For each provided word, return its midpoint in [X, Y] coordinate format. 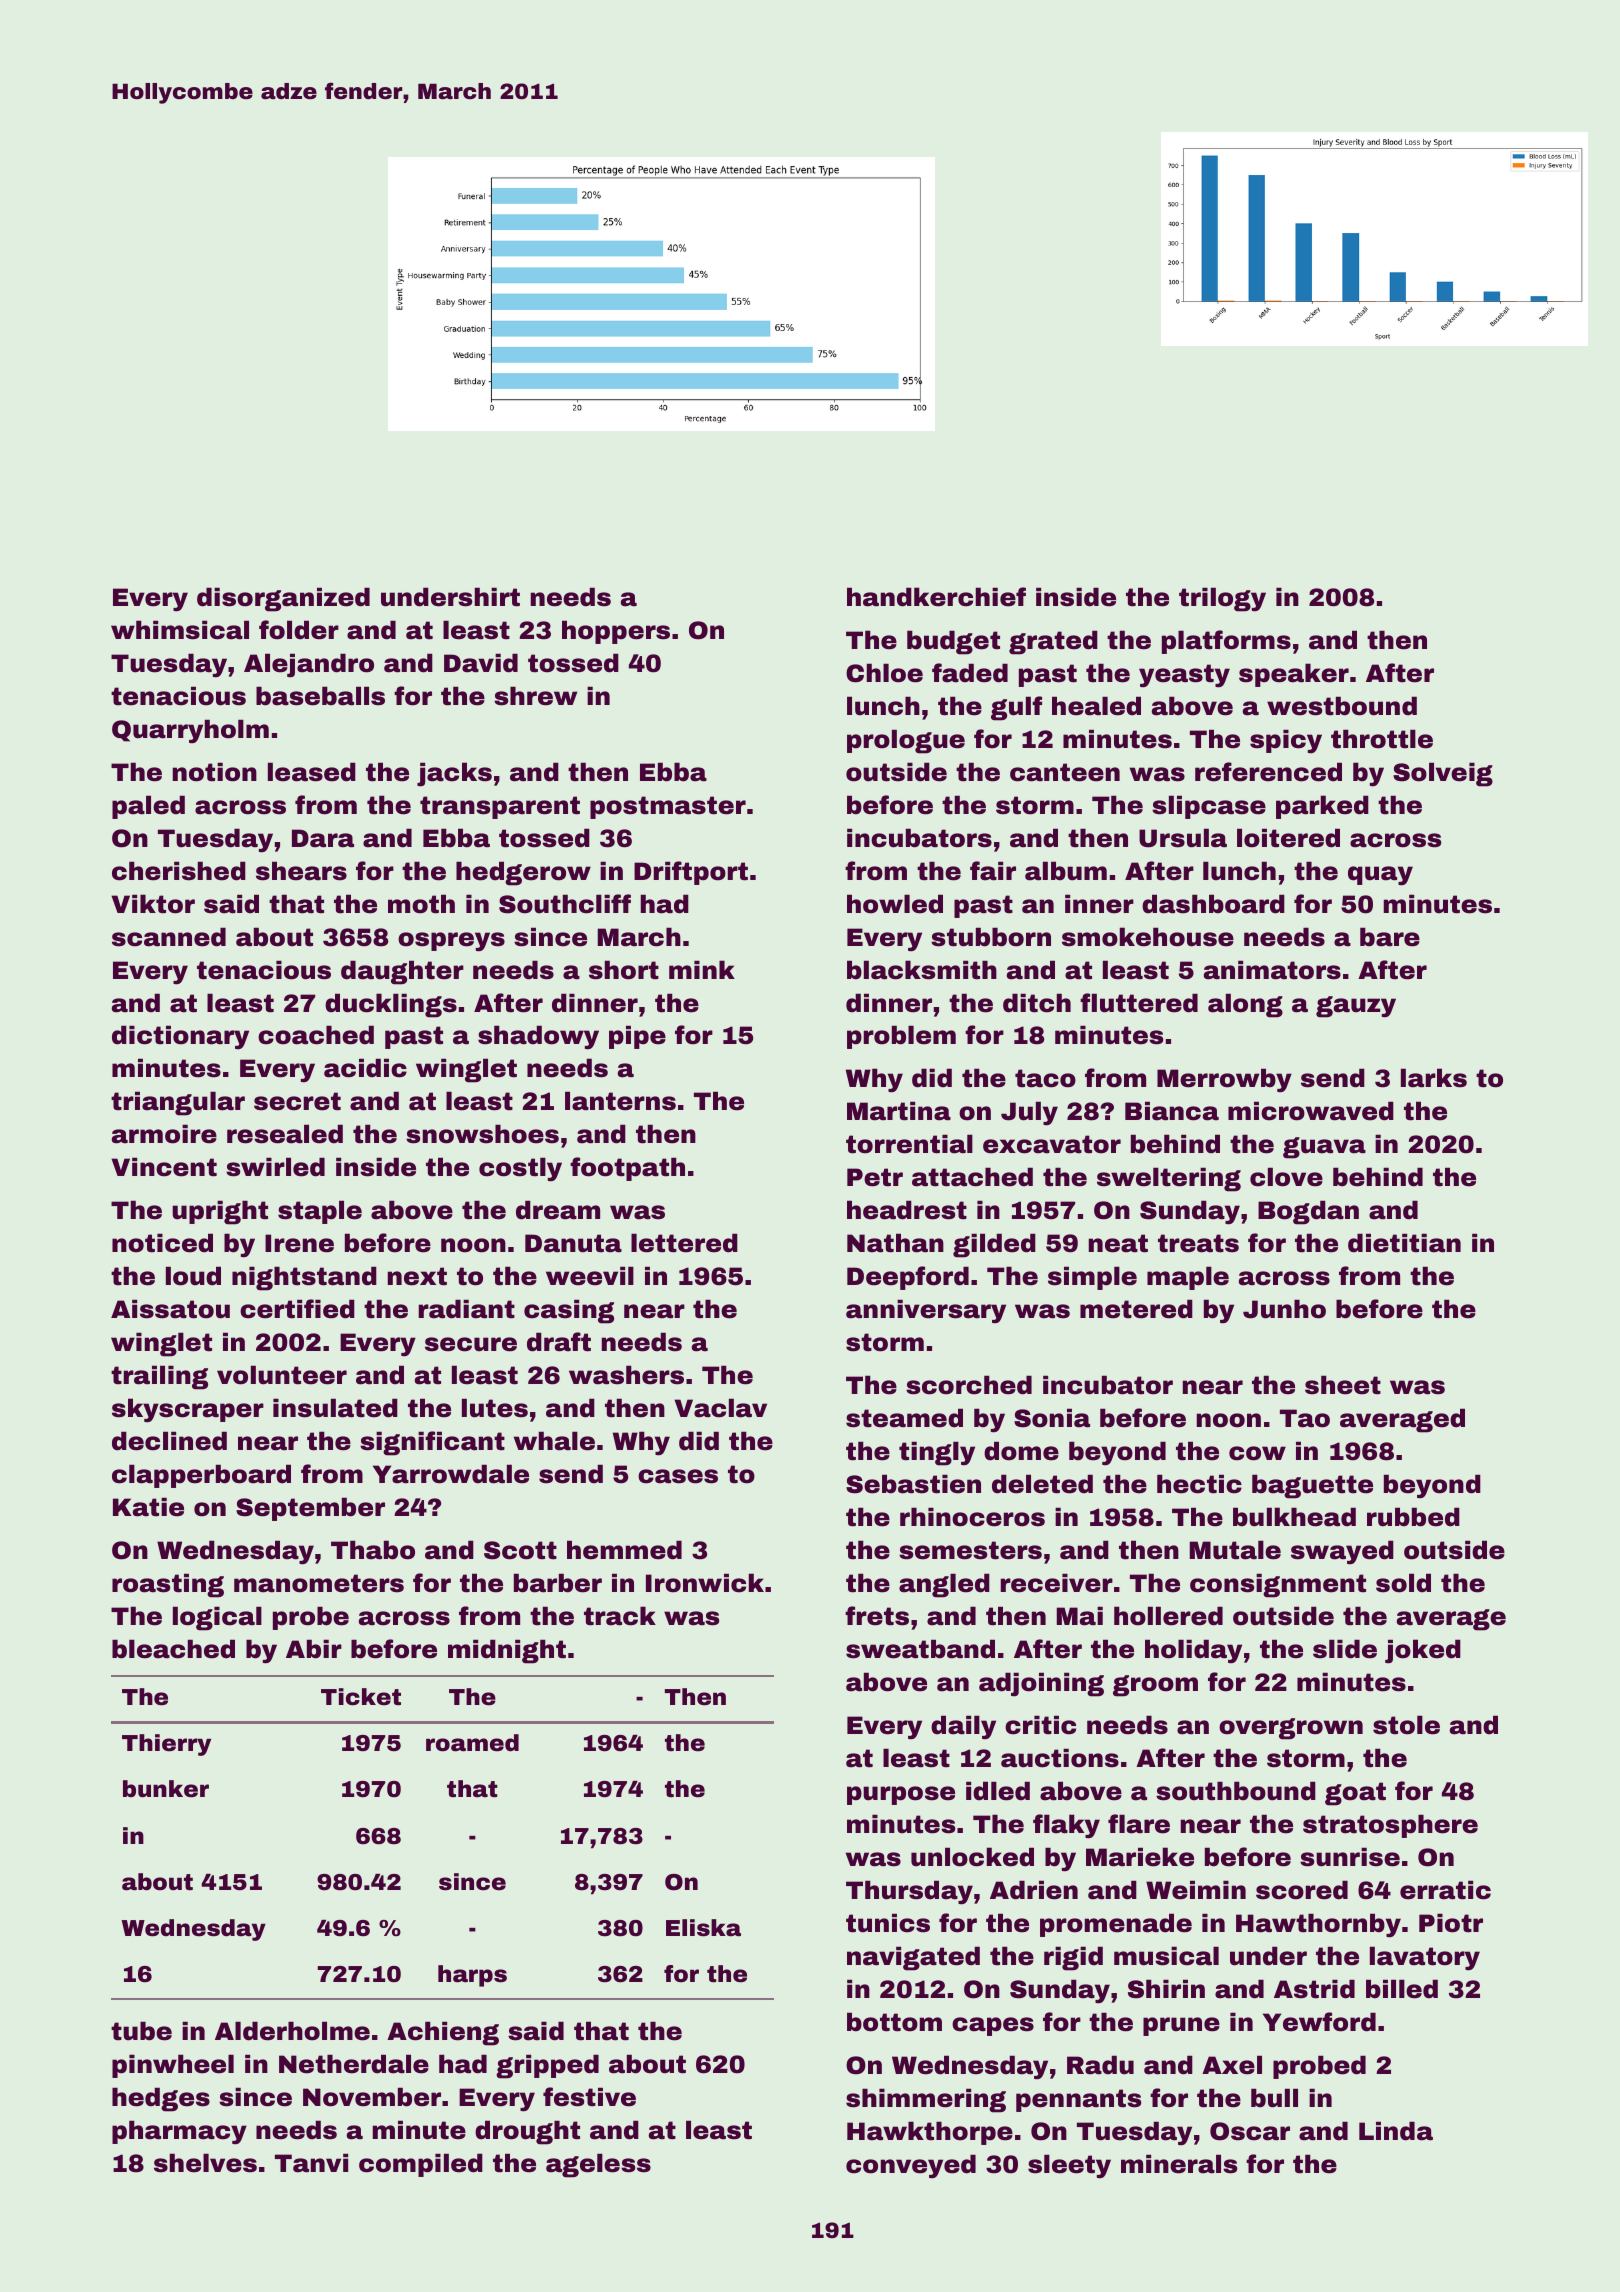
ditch [1037, 1003]
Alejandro [309, 665]
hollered [1168, 1616]
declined [169, 1441]
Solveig [1443, 774]
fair [993, 871]
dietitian [1404, 1243]
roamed [472, 1743]
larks [1434, 1078]
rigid [1073, 1958]
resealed [285, 1134]
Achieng [443, 2033]
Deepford [908, 1278]
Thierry [166, 1745]
